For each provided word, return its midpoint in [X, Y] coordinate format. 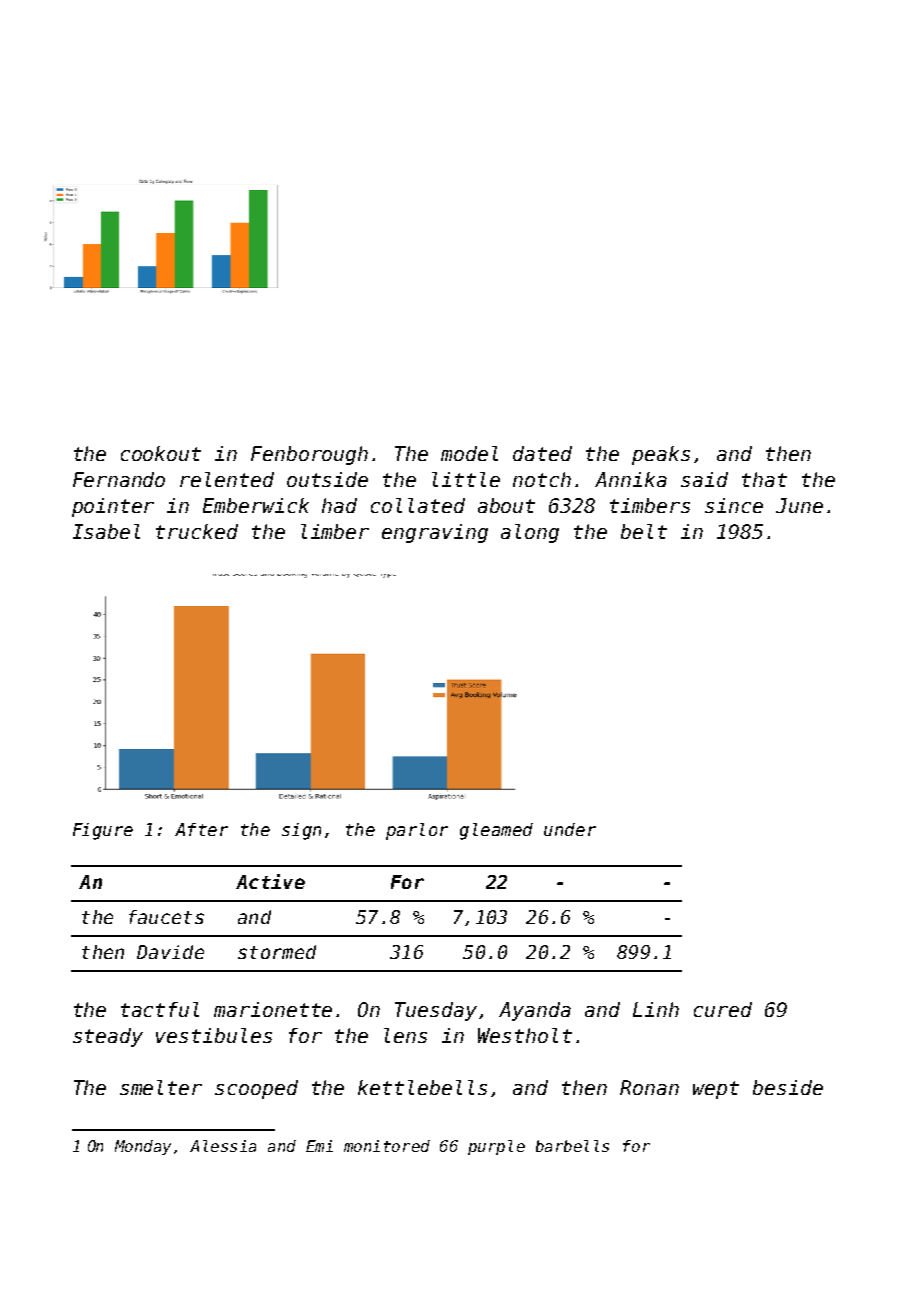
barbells [572, 1146]
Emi [319, 1146]
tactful [160, 1009]
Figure [103, 831]
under [570, 829]
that [764, 479]
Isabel [106, 531]
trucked [197, 531]
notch [542, 479]
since [734, 505]
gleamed [496, 831]
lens [405, 1035]
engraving [435, 533]
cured [723, 1009]
